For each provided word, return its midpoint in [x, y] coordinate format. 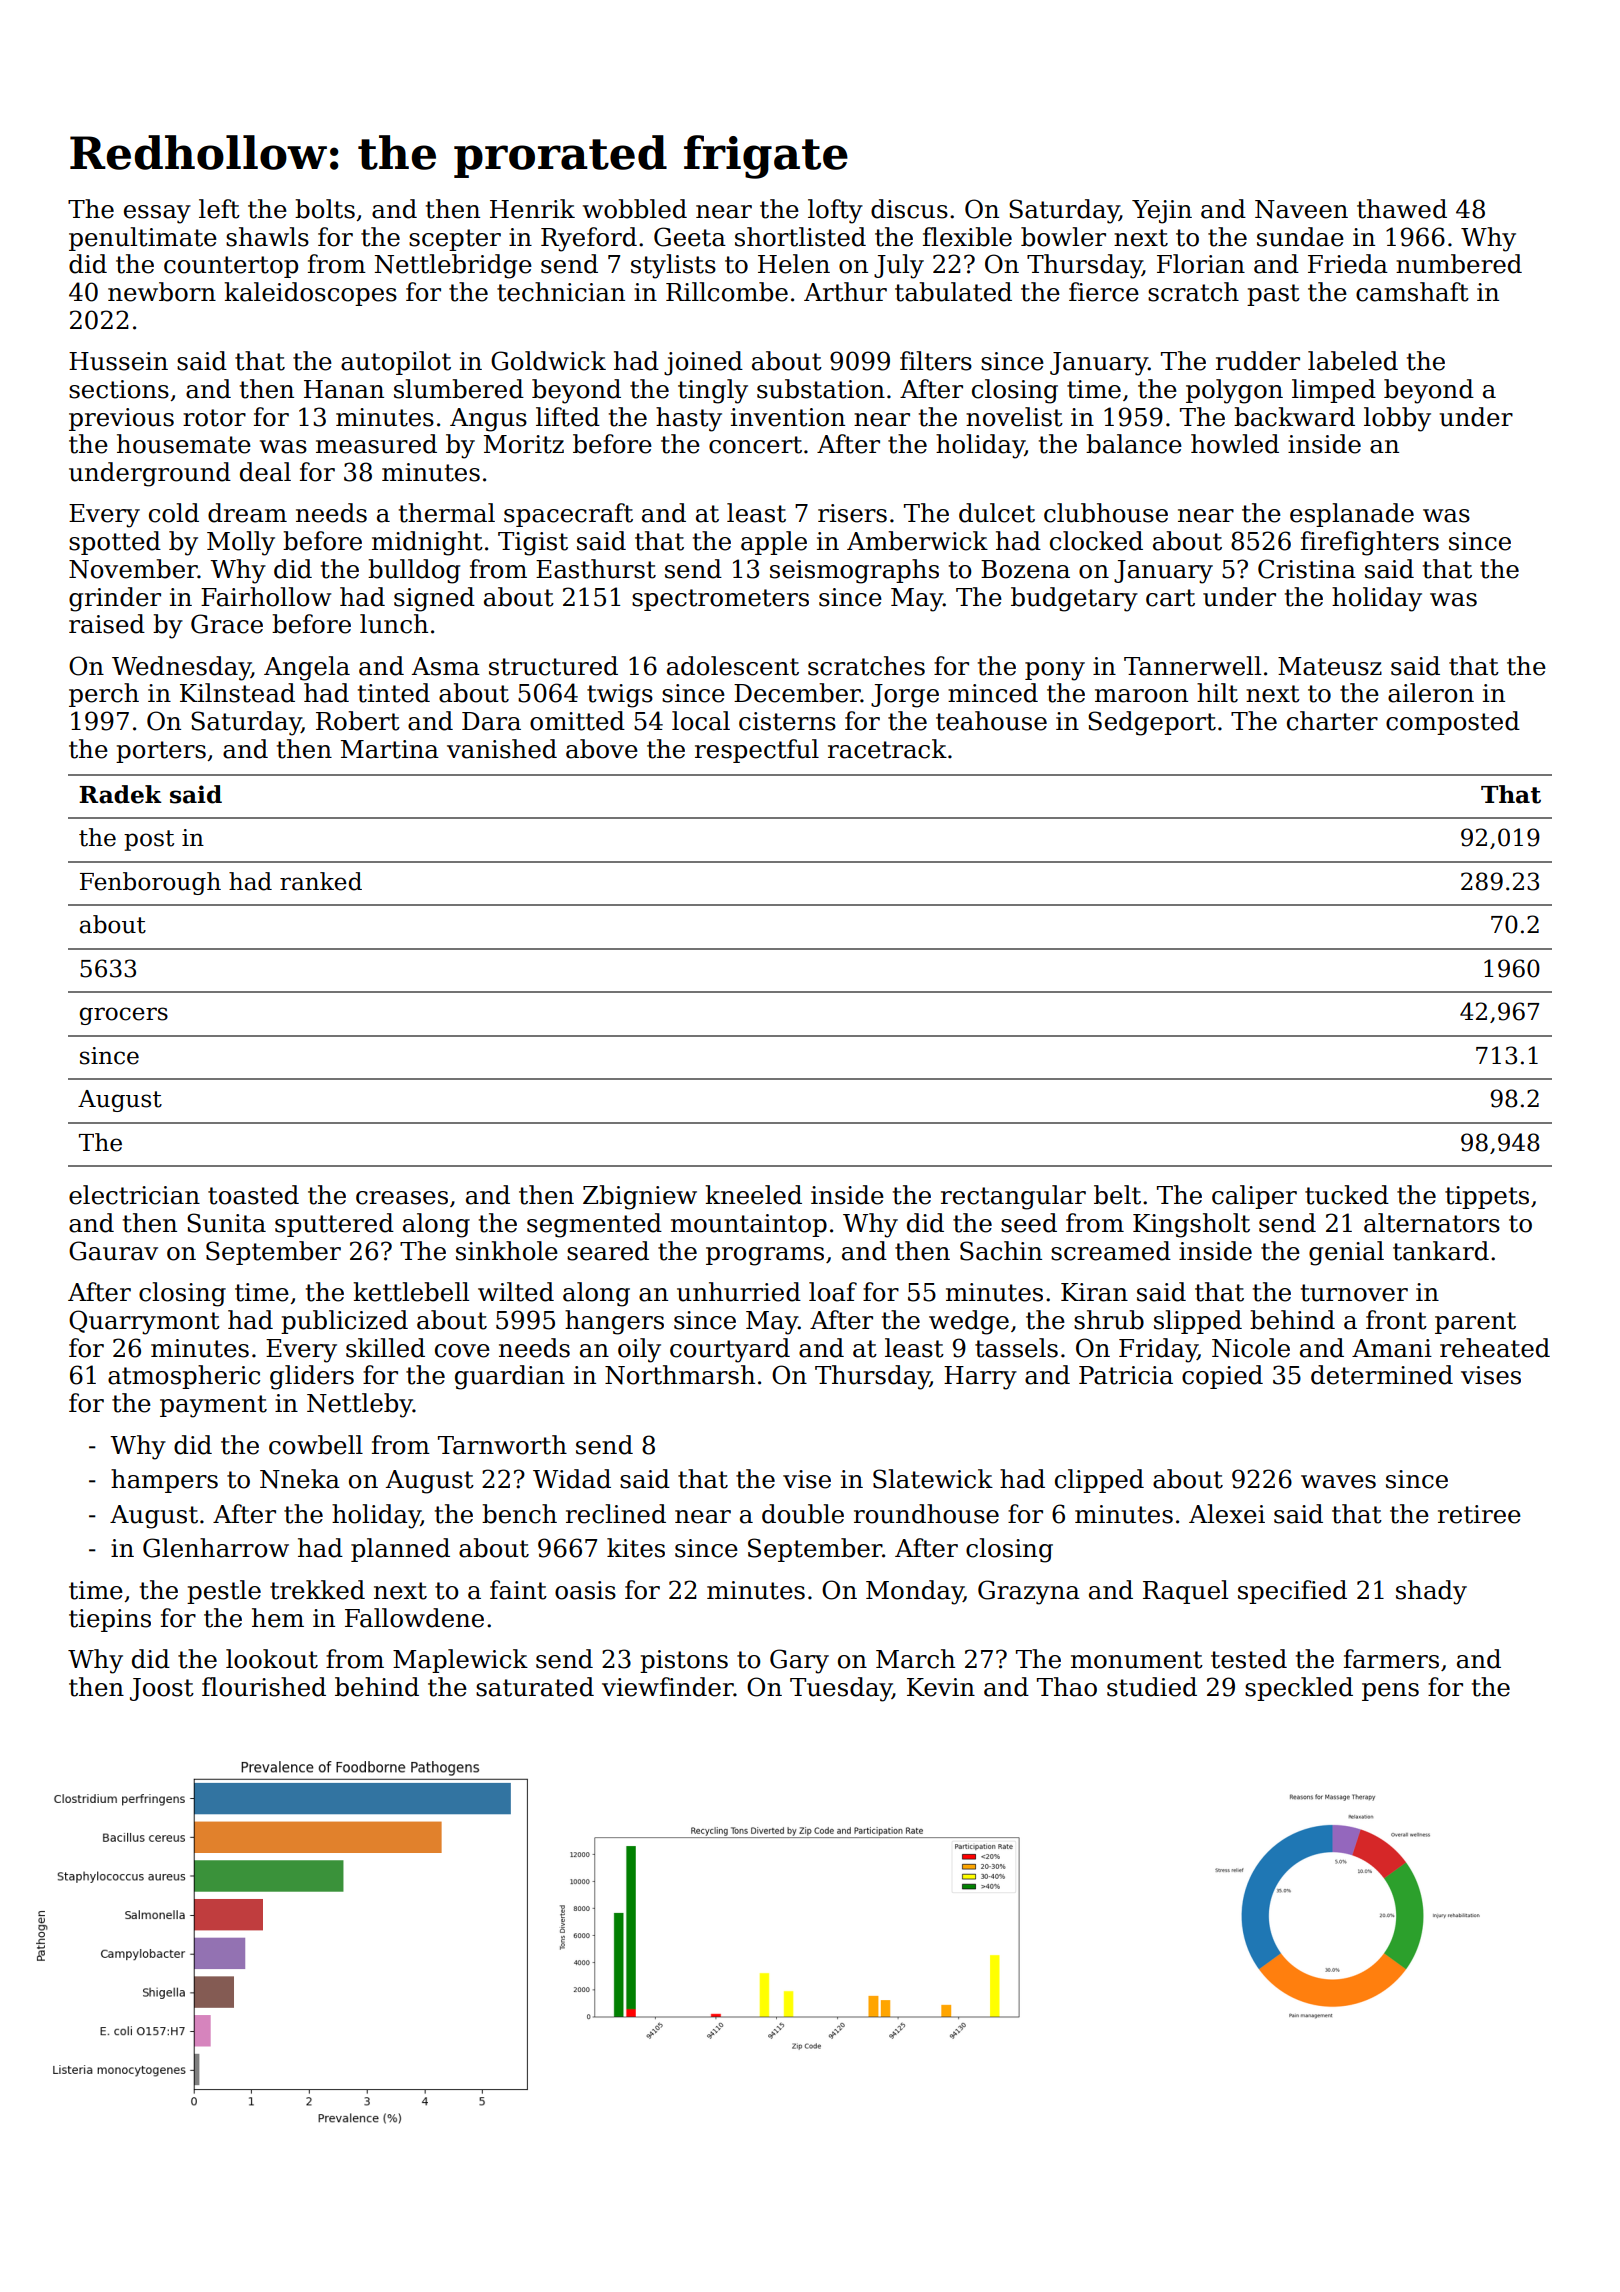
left [219, 209]
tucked [1347, 1195]
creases [402, 1198]
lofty [835, 211]
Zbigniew [640, 1197]
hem [278, 1618]
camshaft [1412, 292]
